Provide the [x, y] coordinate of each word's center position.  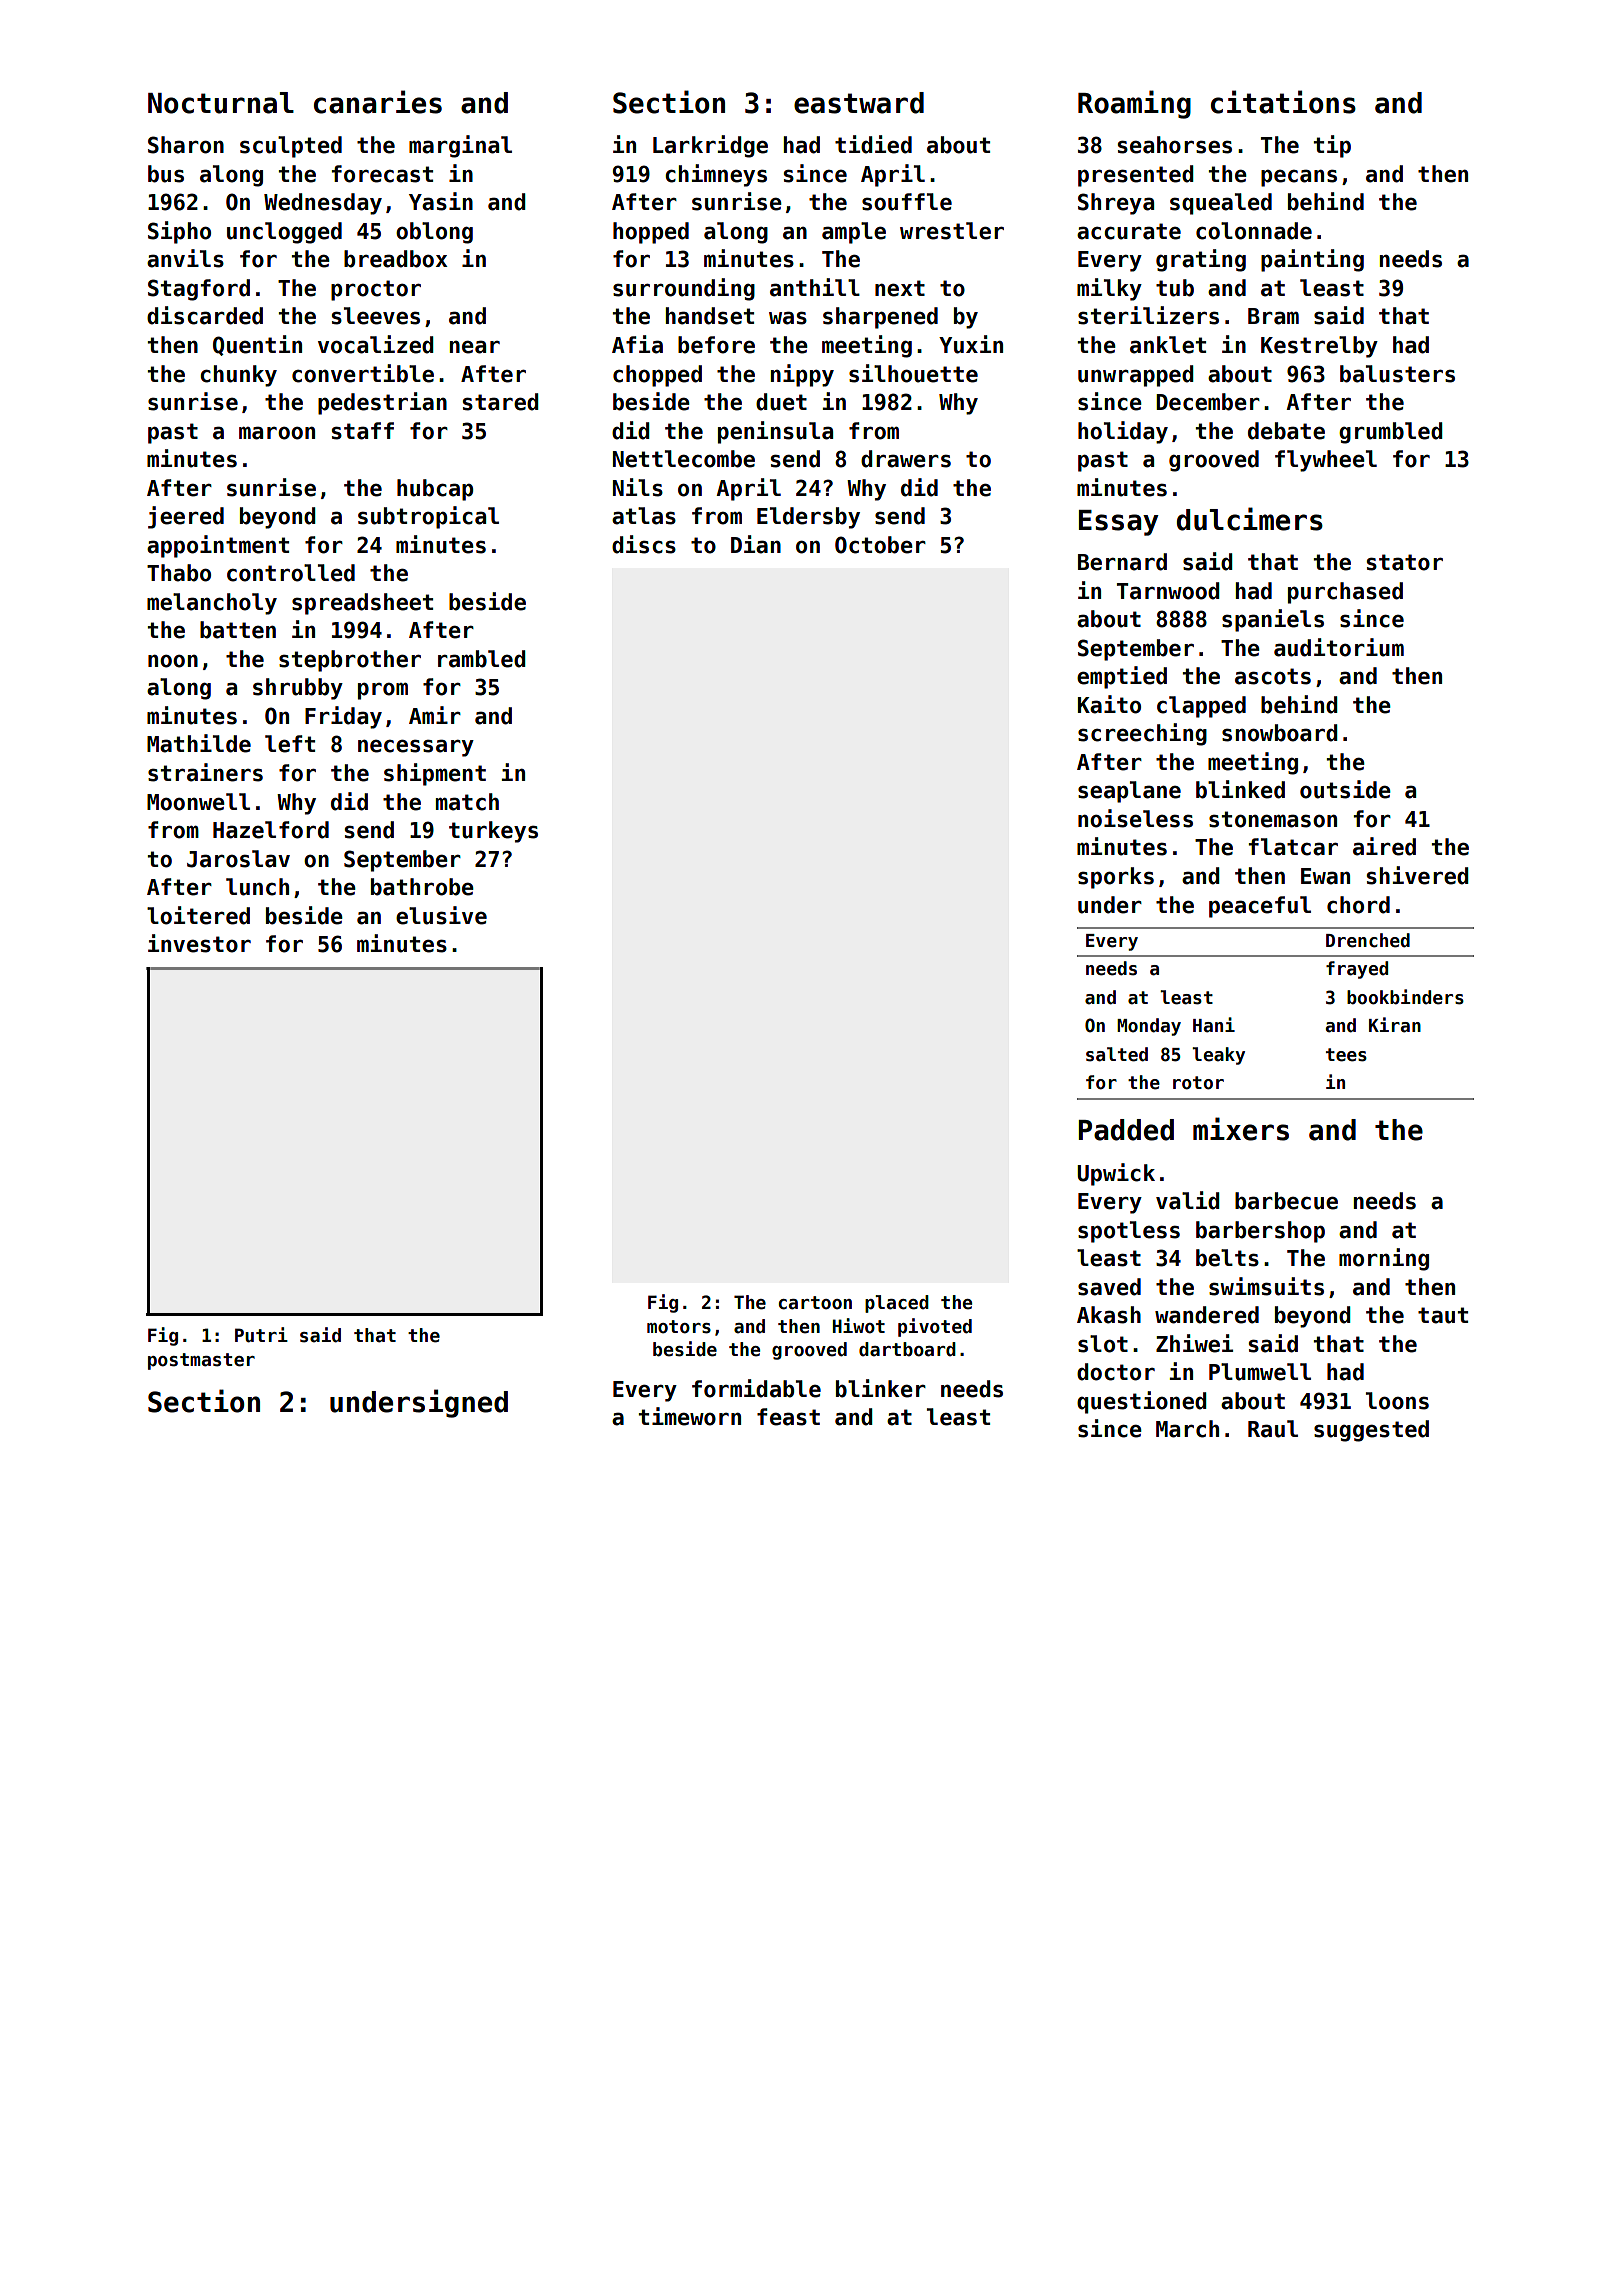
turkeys [493, 832]
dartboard [907, 1349]
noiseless [1135, 818]
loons [1397, 1401]
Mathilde [199, 743]
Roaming [1134, 104]
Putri [261, 1335]
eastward [859, 103]
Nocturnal [221, 103]
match [467, 802]
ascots [1273, 676]
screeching [1142, 734]
